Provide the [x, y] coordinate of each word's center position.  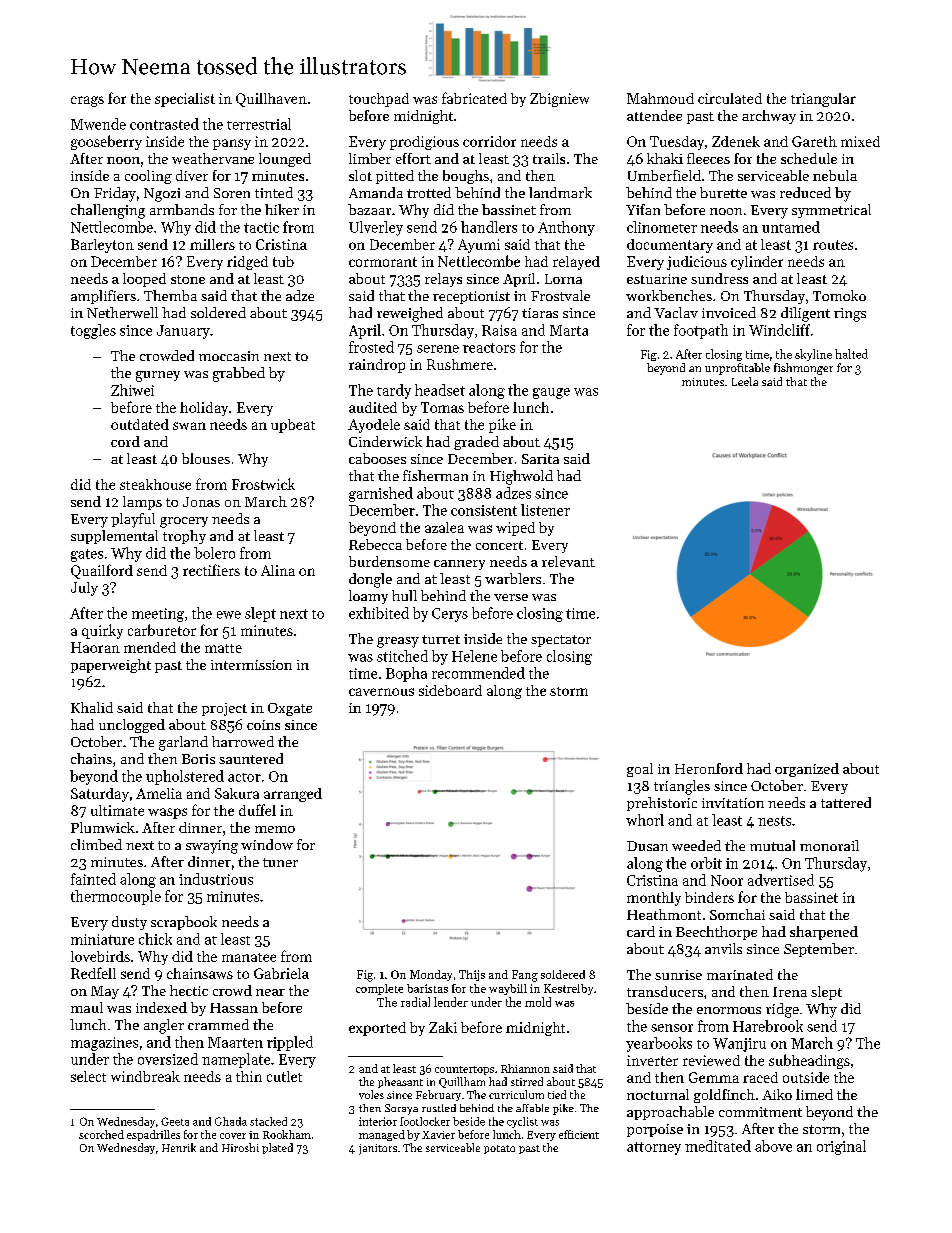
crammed [218, 1024]
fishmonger [803, 369]
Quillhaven [271, 100]
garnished [381, 494]
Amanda [376, 192]
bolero [214, 553]
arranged [293, 795]
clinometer [662, 227]
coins [263, 725]
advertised [781, 880]
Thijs [472, 975]
